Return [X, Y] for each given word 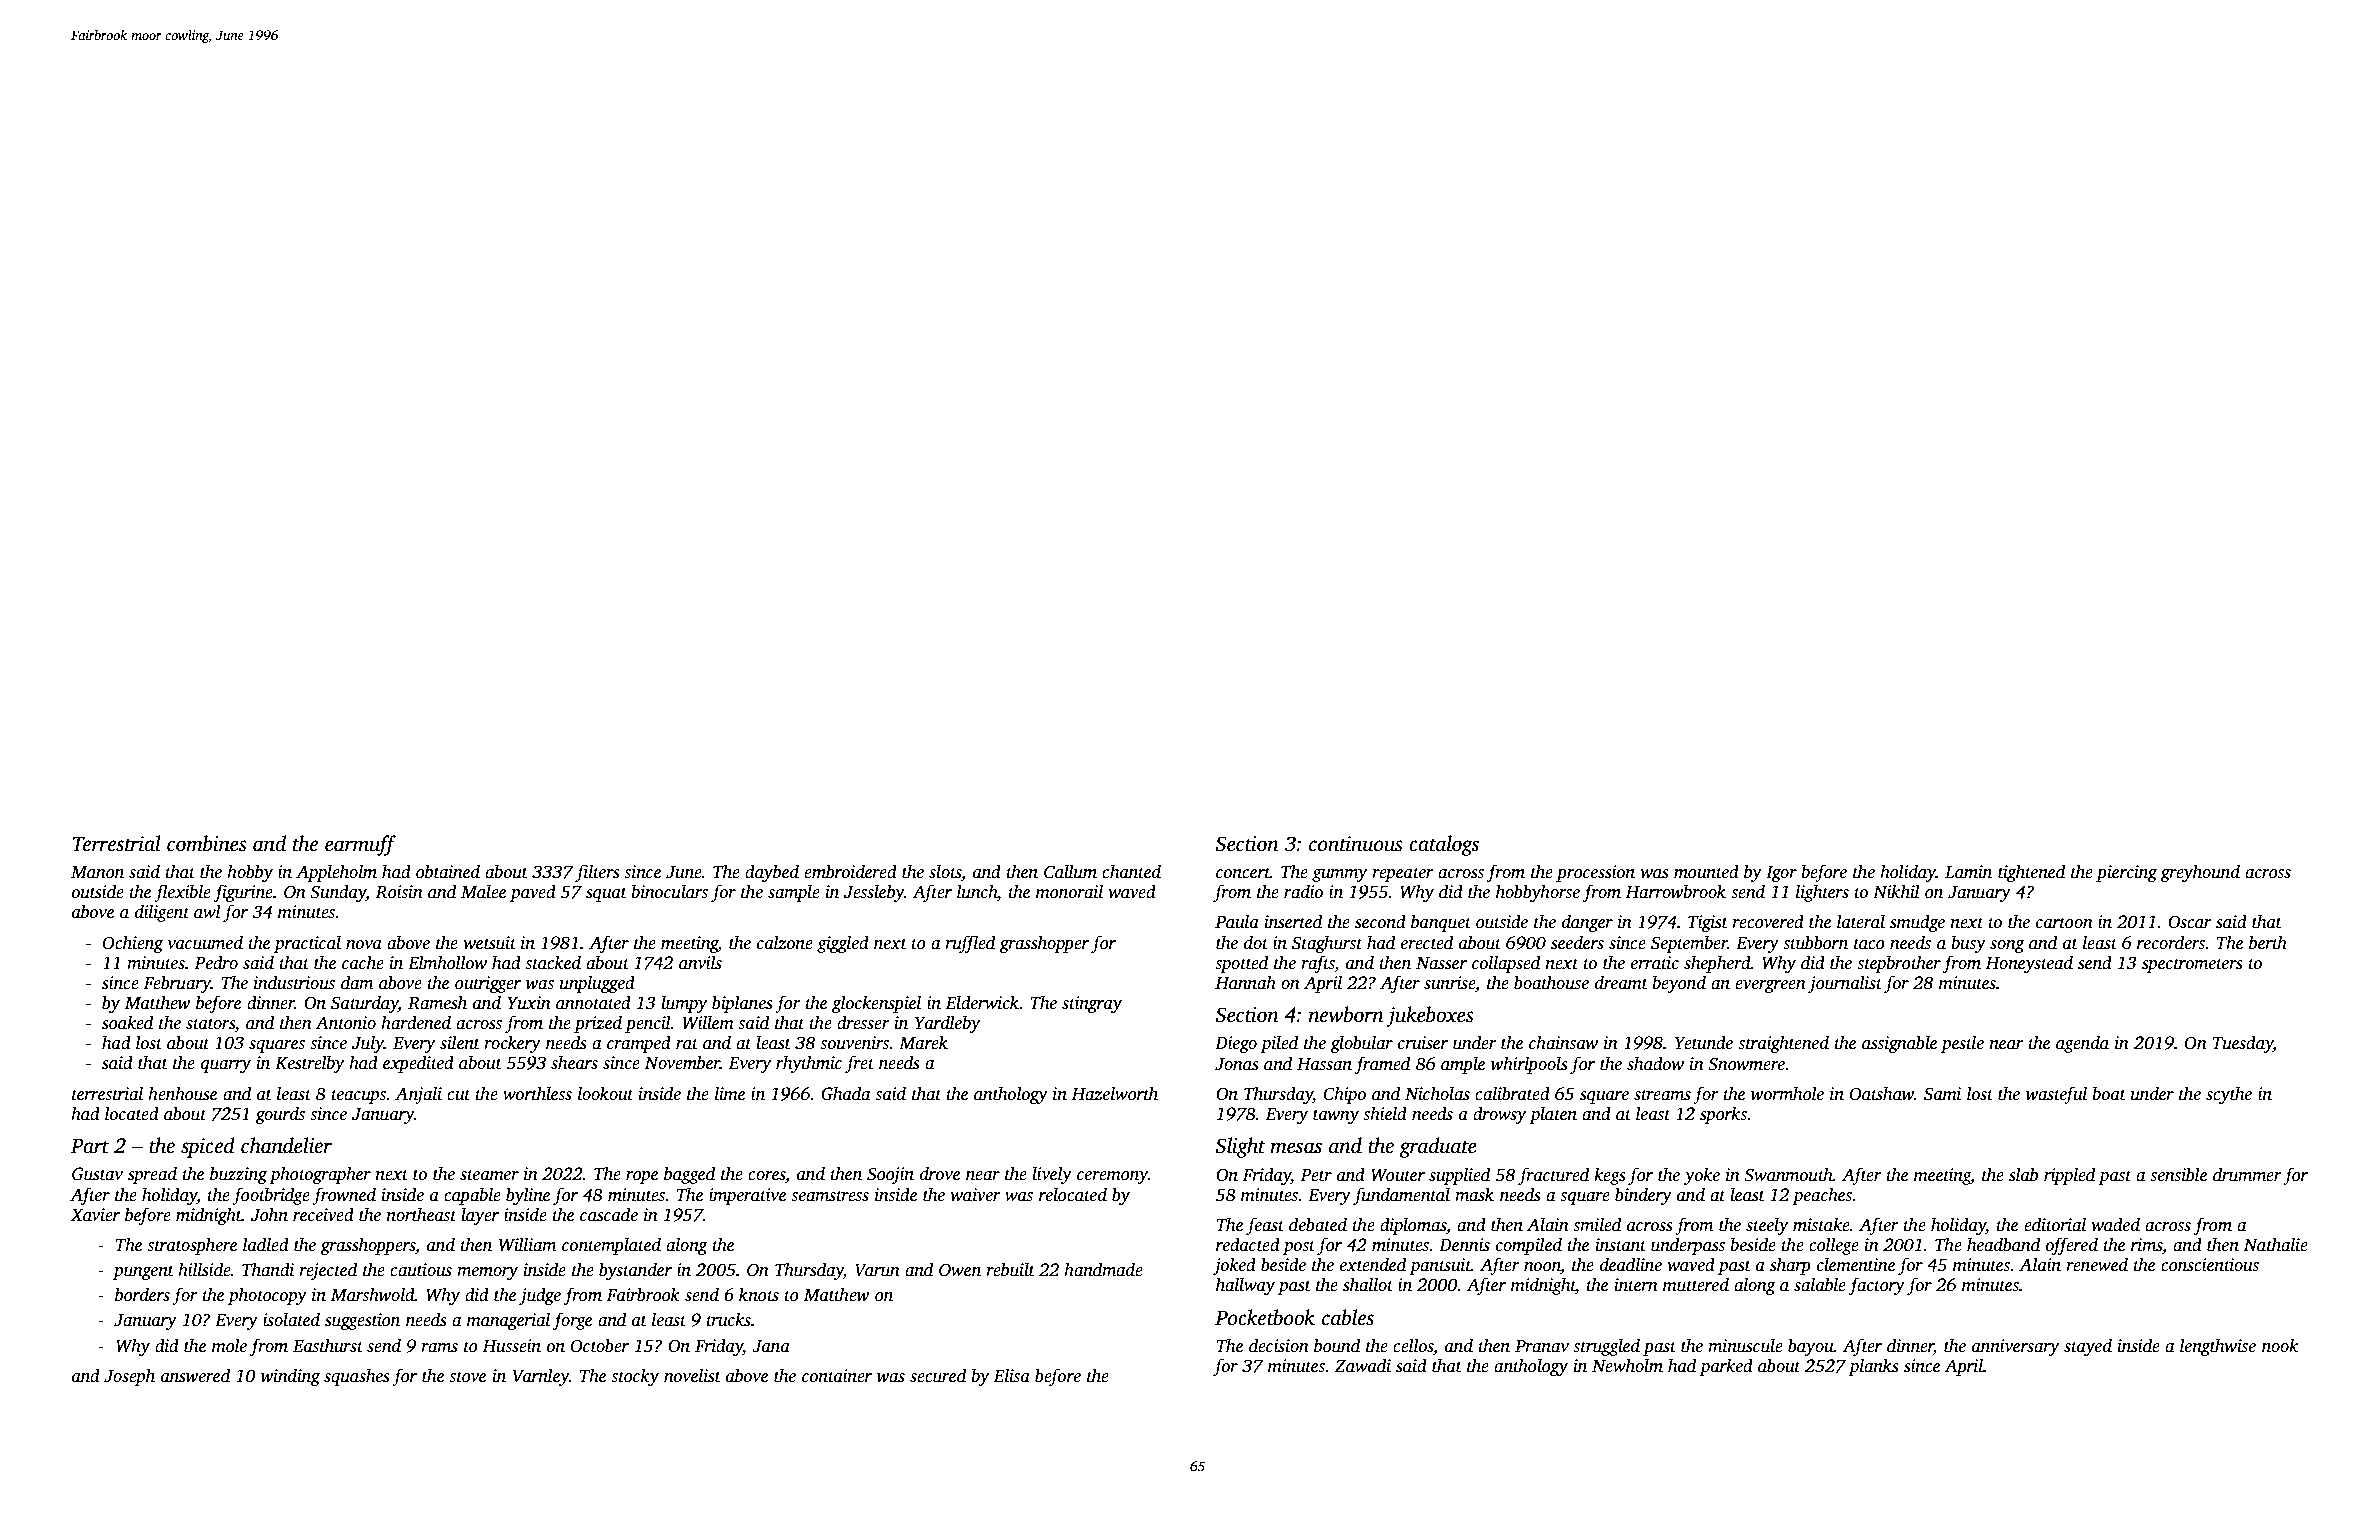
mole [229, 1345]
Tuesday [2243, 1044]
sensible [2178, 1174]
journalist [1845, 984]
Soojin [890, 1175]
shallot [1368, 1284]
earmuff [360, 845]
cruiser [1423, 1043]
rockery [512, 1044]
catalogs [1444, 845]
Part [90, 1146]
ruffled [970, 944]
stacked [553, 962]
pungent [143, 1272]
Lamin [1968, 872]
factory [1877, 1286]
